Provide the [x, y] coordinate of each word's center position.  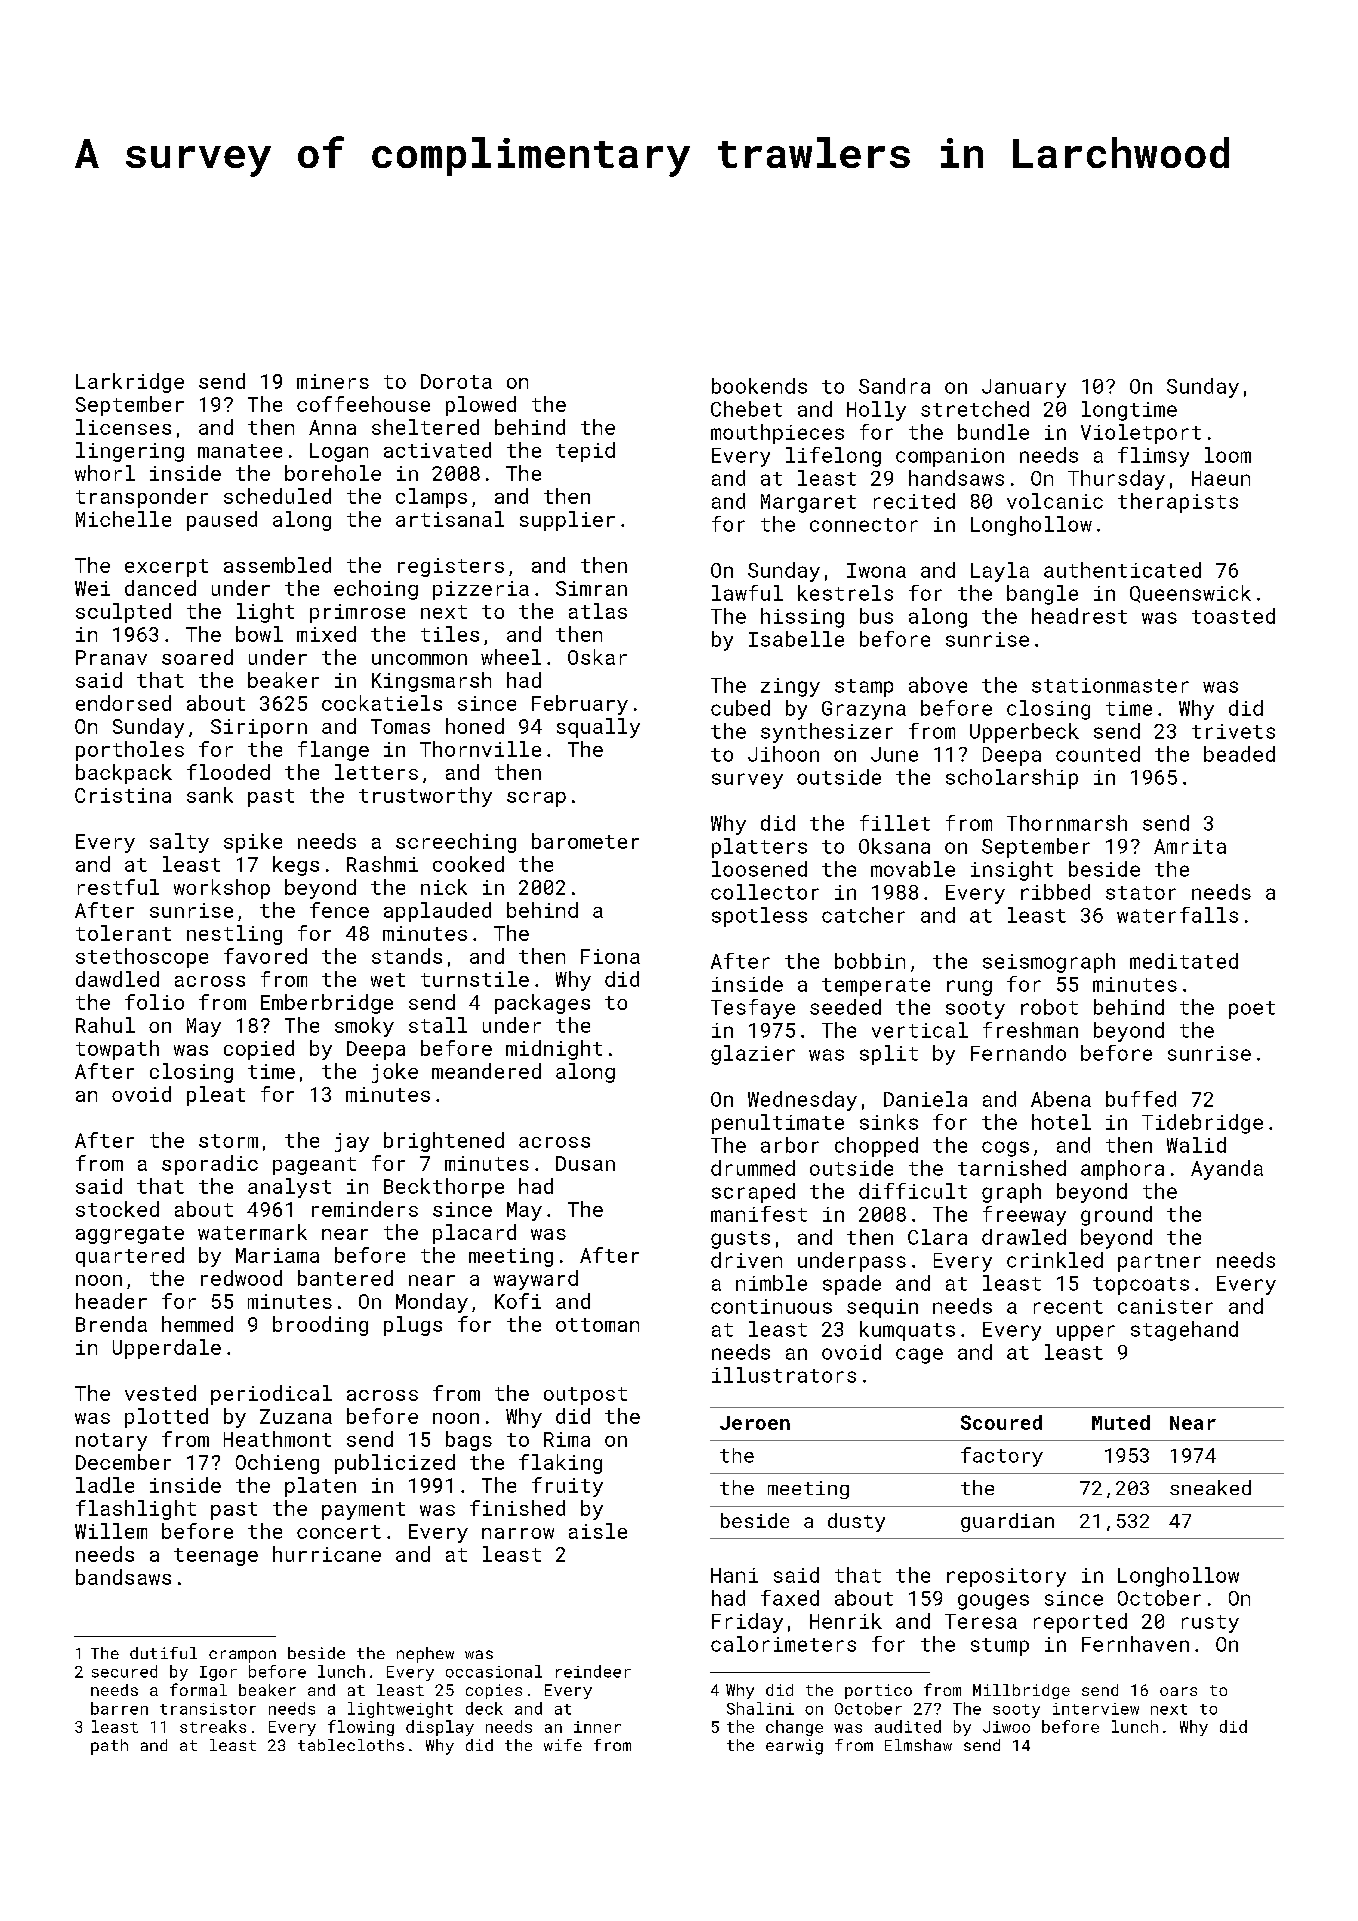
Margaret [808, 503]
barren [119, 1708]
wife [563, 1745]
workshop [222, 889]
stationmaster [1110, 685]
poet [1252, 1010]
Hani [734, 1575]
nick [444, 887]
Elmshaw [918, 1745]
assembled [277, 565]
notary [111, 1442]
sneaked [1210, 1487]
